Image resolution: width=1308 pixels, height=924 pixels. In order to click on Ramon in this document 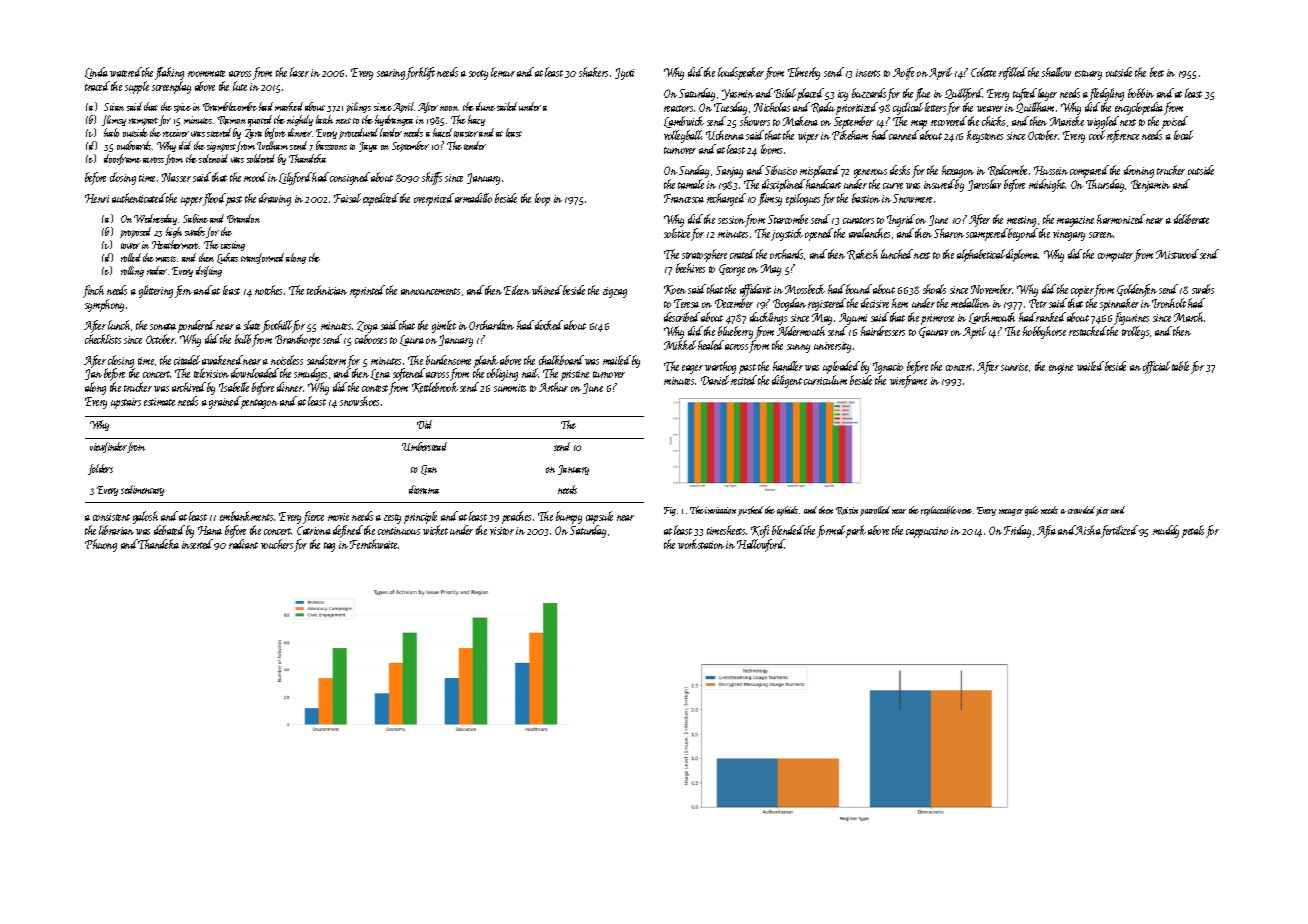, I will do `click(232, 120)`.
